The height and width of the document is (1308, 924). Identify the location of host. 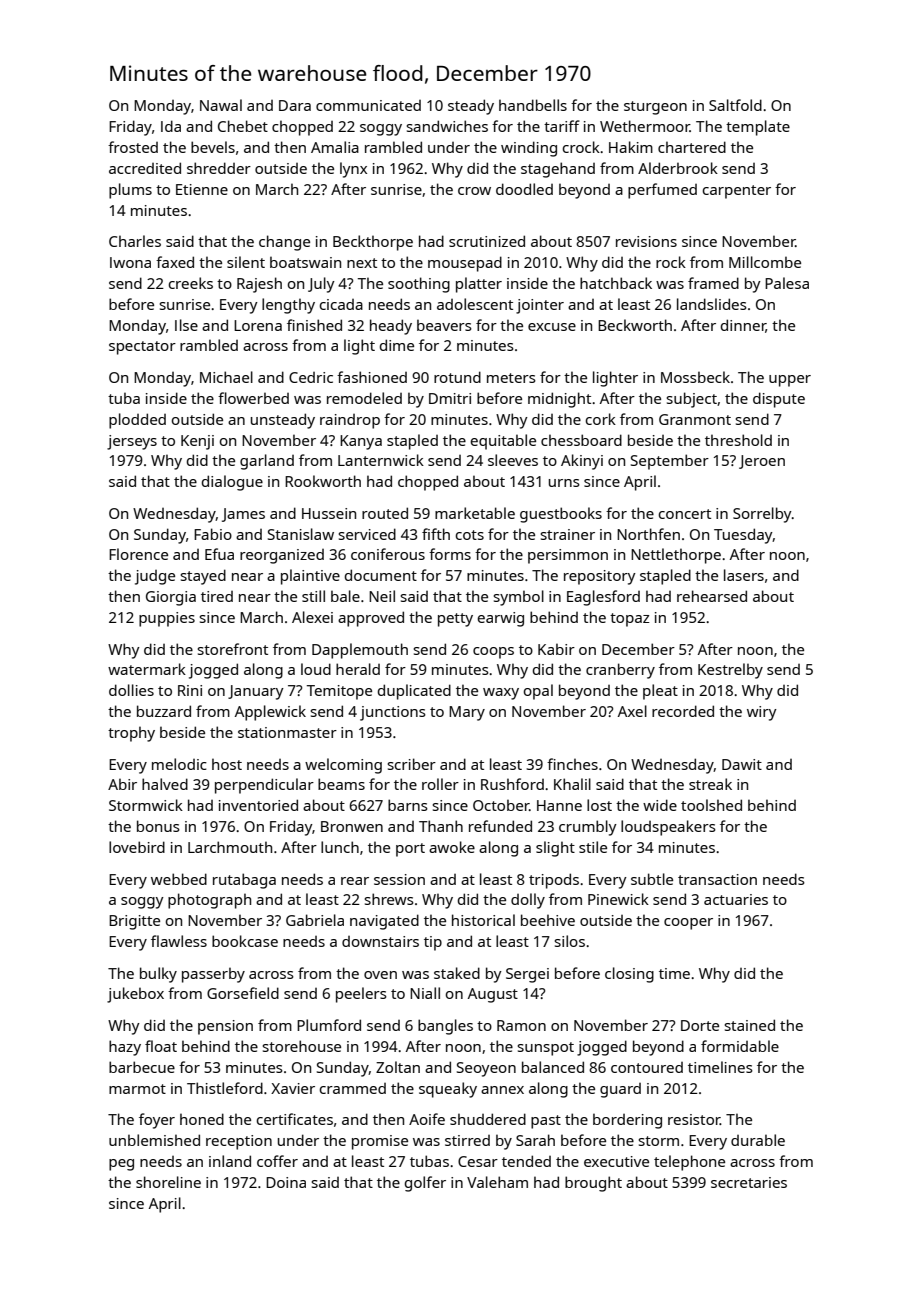
(227, 764).
